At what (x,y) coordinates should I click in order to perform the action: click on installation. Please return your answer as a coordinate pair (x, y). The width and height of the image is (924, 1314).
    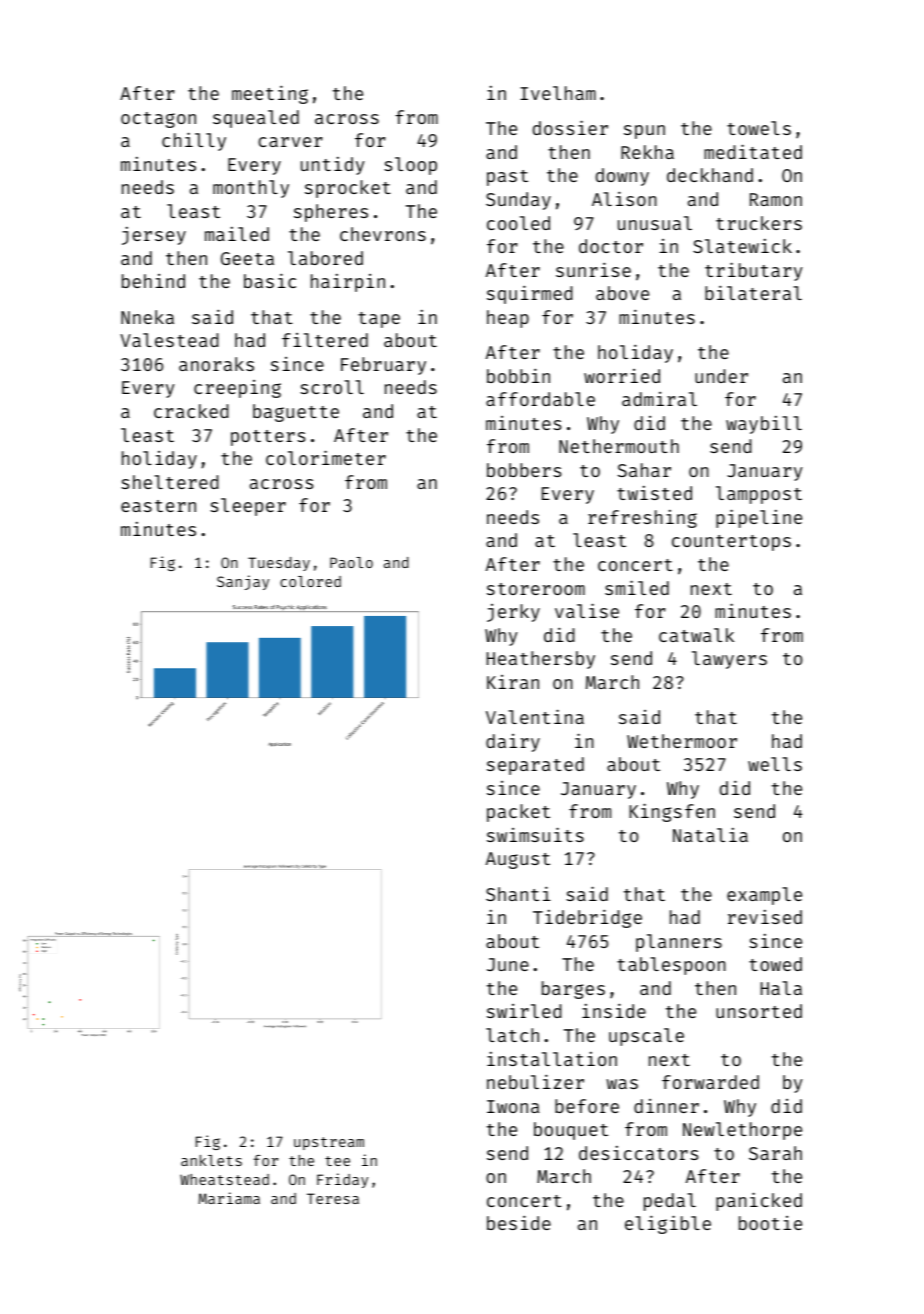
    Looking at the image, I should click on (552, 1059).
